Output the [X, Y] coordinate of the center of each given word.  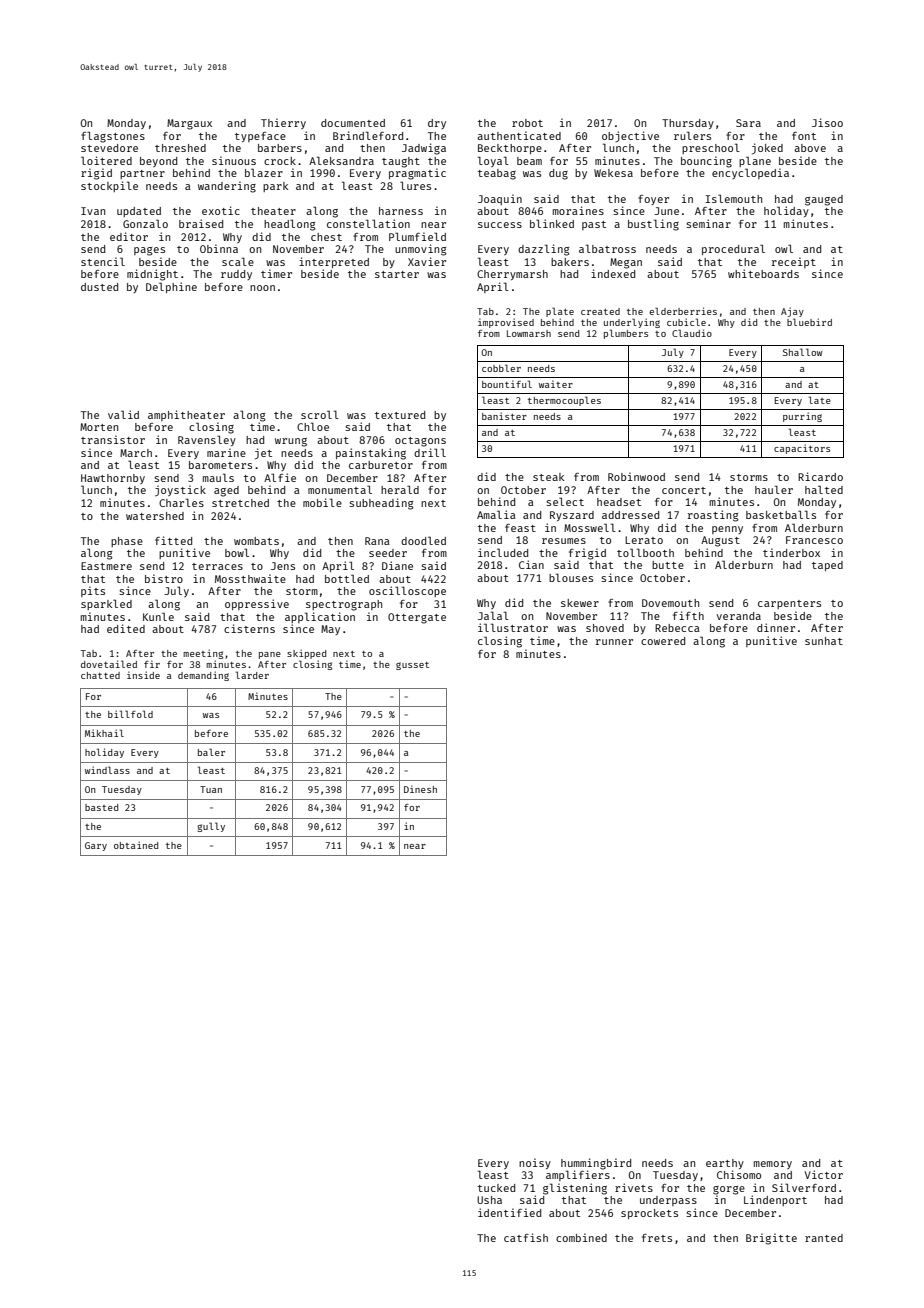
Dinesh [420, 789]
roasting [713, 516]
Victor [824, 1174]
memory [773, 1165]
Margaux [189, 124]
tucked [496, 1188]
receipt [794, 262]
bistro [164, 578]
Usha [489, 1200]
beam [529, 161]
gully [211, 827]
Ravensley [207, 440]
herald [400, 489]
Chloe [313, 426]
